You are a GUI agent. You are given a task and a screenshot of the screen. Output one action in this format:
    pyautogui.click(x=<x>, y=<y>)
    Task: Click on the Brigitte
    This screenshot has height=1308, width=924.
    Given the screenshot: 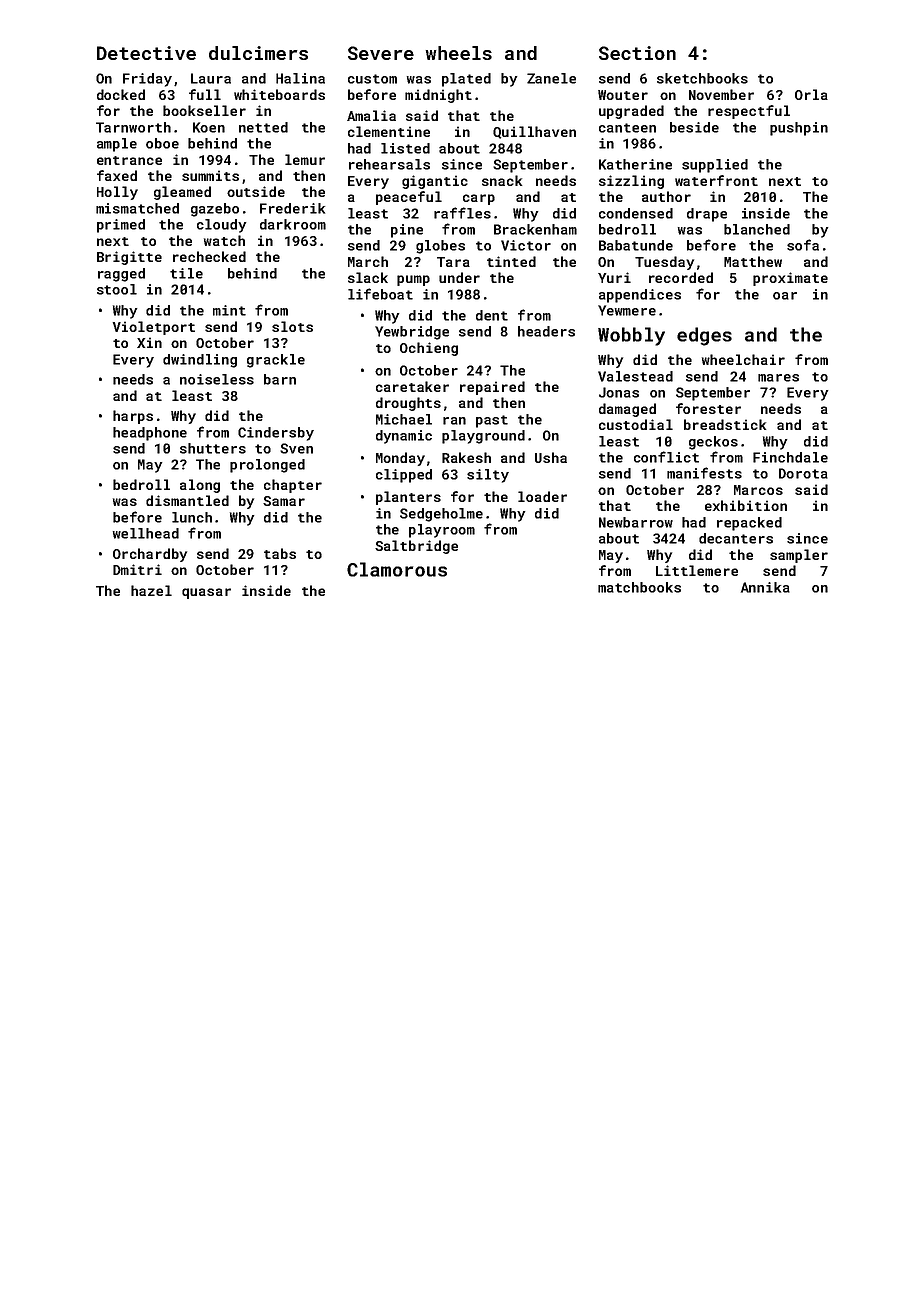 What is the action you would take?
    pyautogui.click(x=129, y=258)
